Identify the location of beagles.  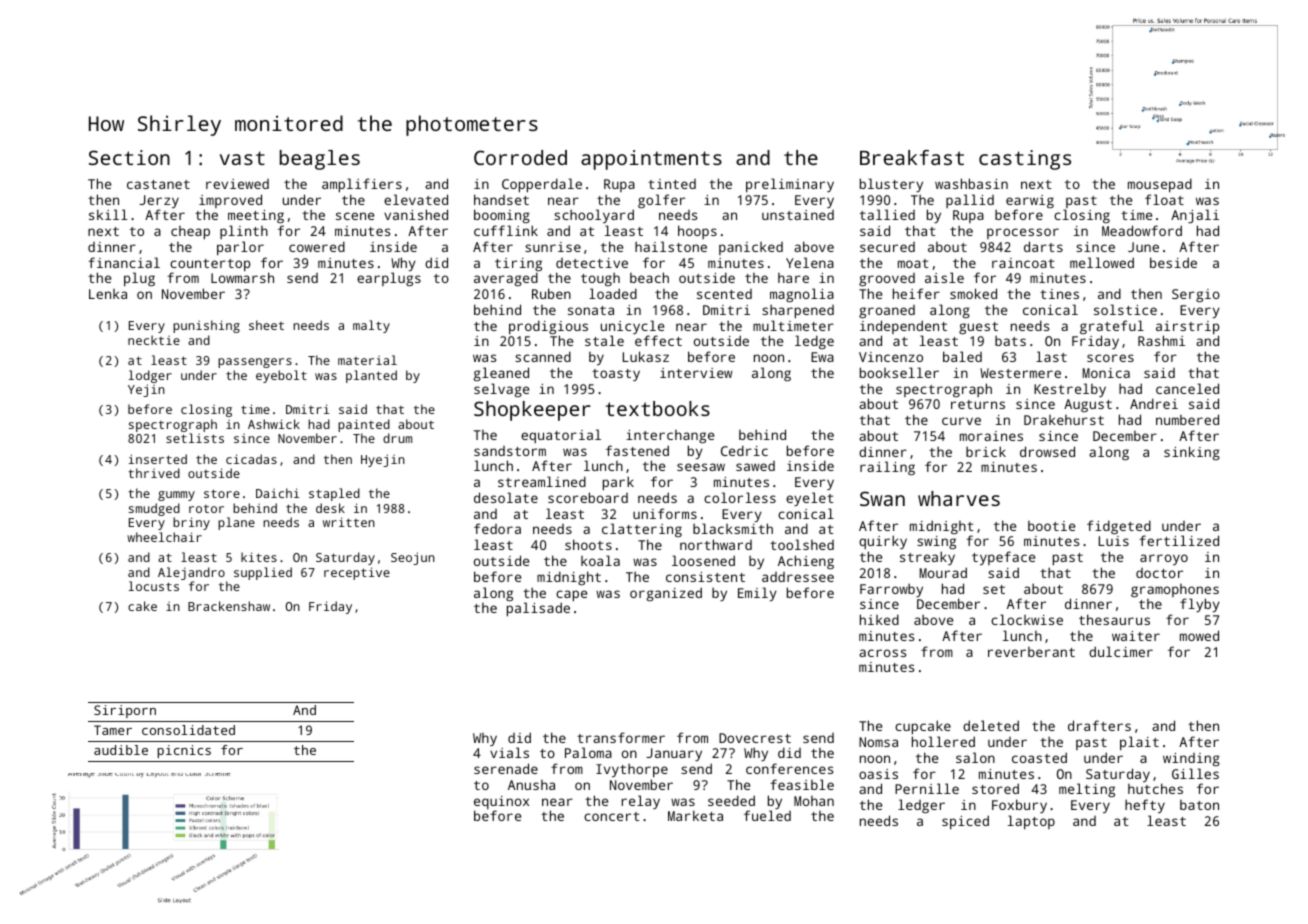
(320, 160).
